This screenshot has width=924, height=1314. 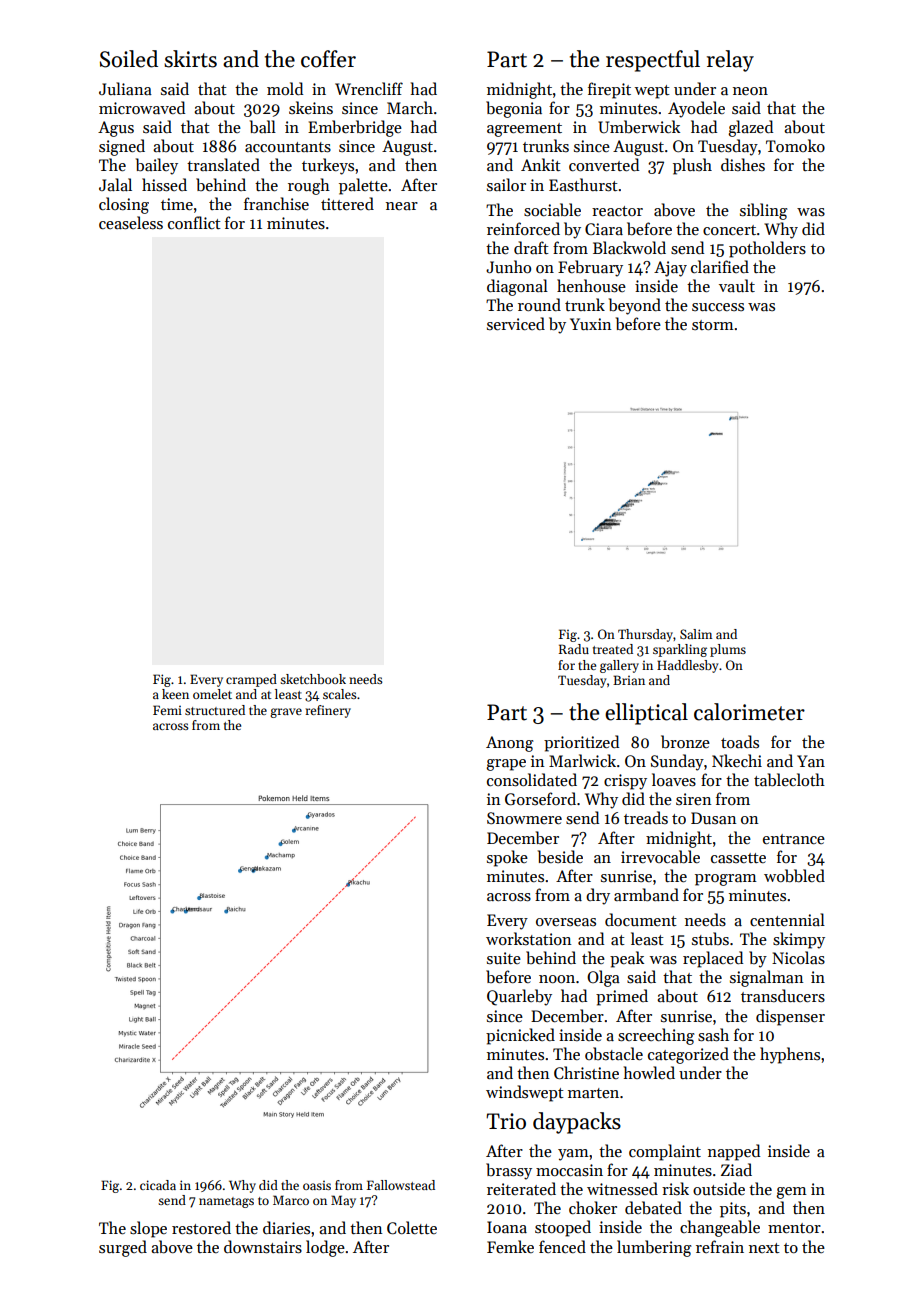 What do you see at coordinates (730, 61) in the screenshot?
I see `relay` at bounding box center [730, 61].
